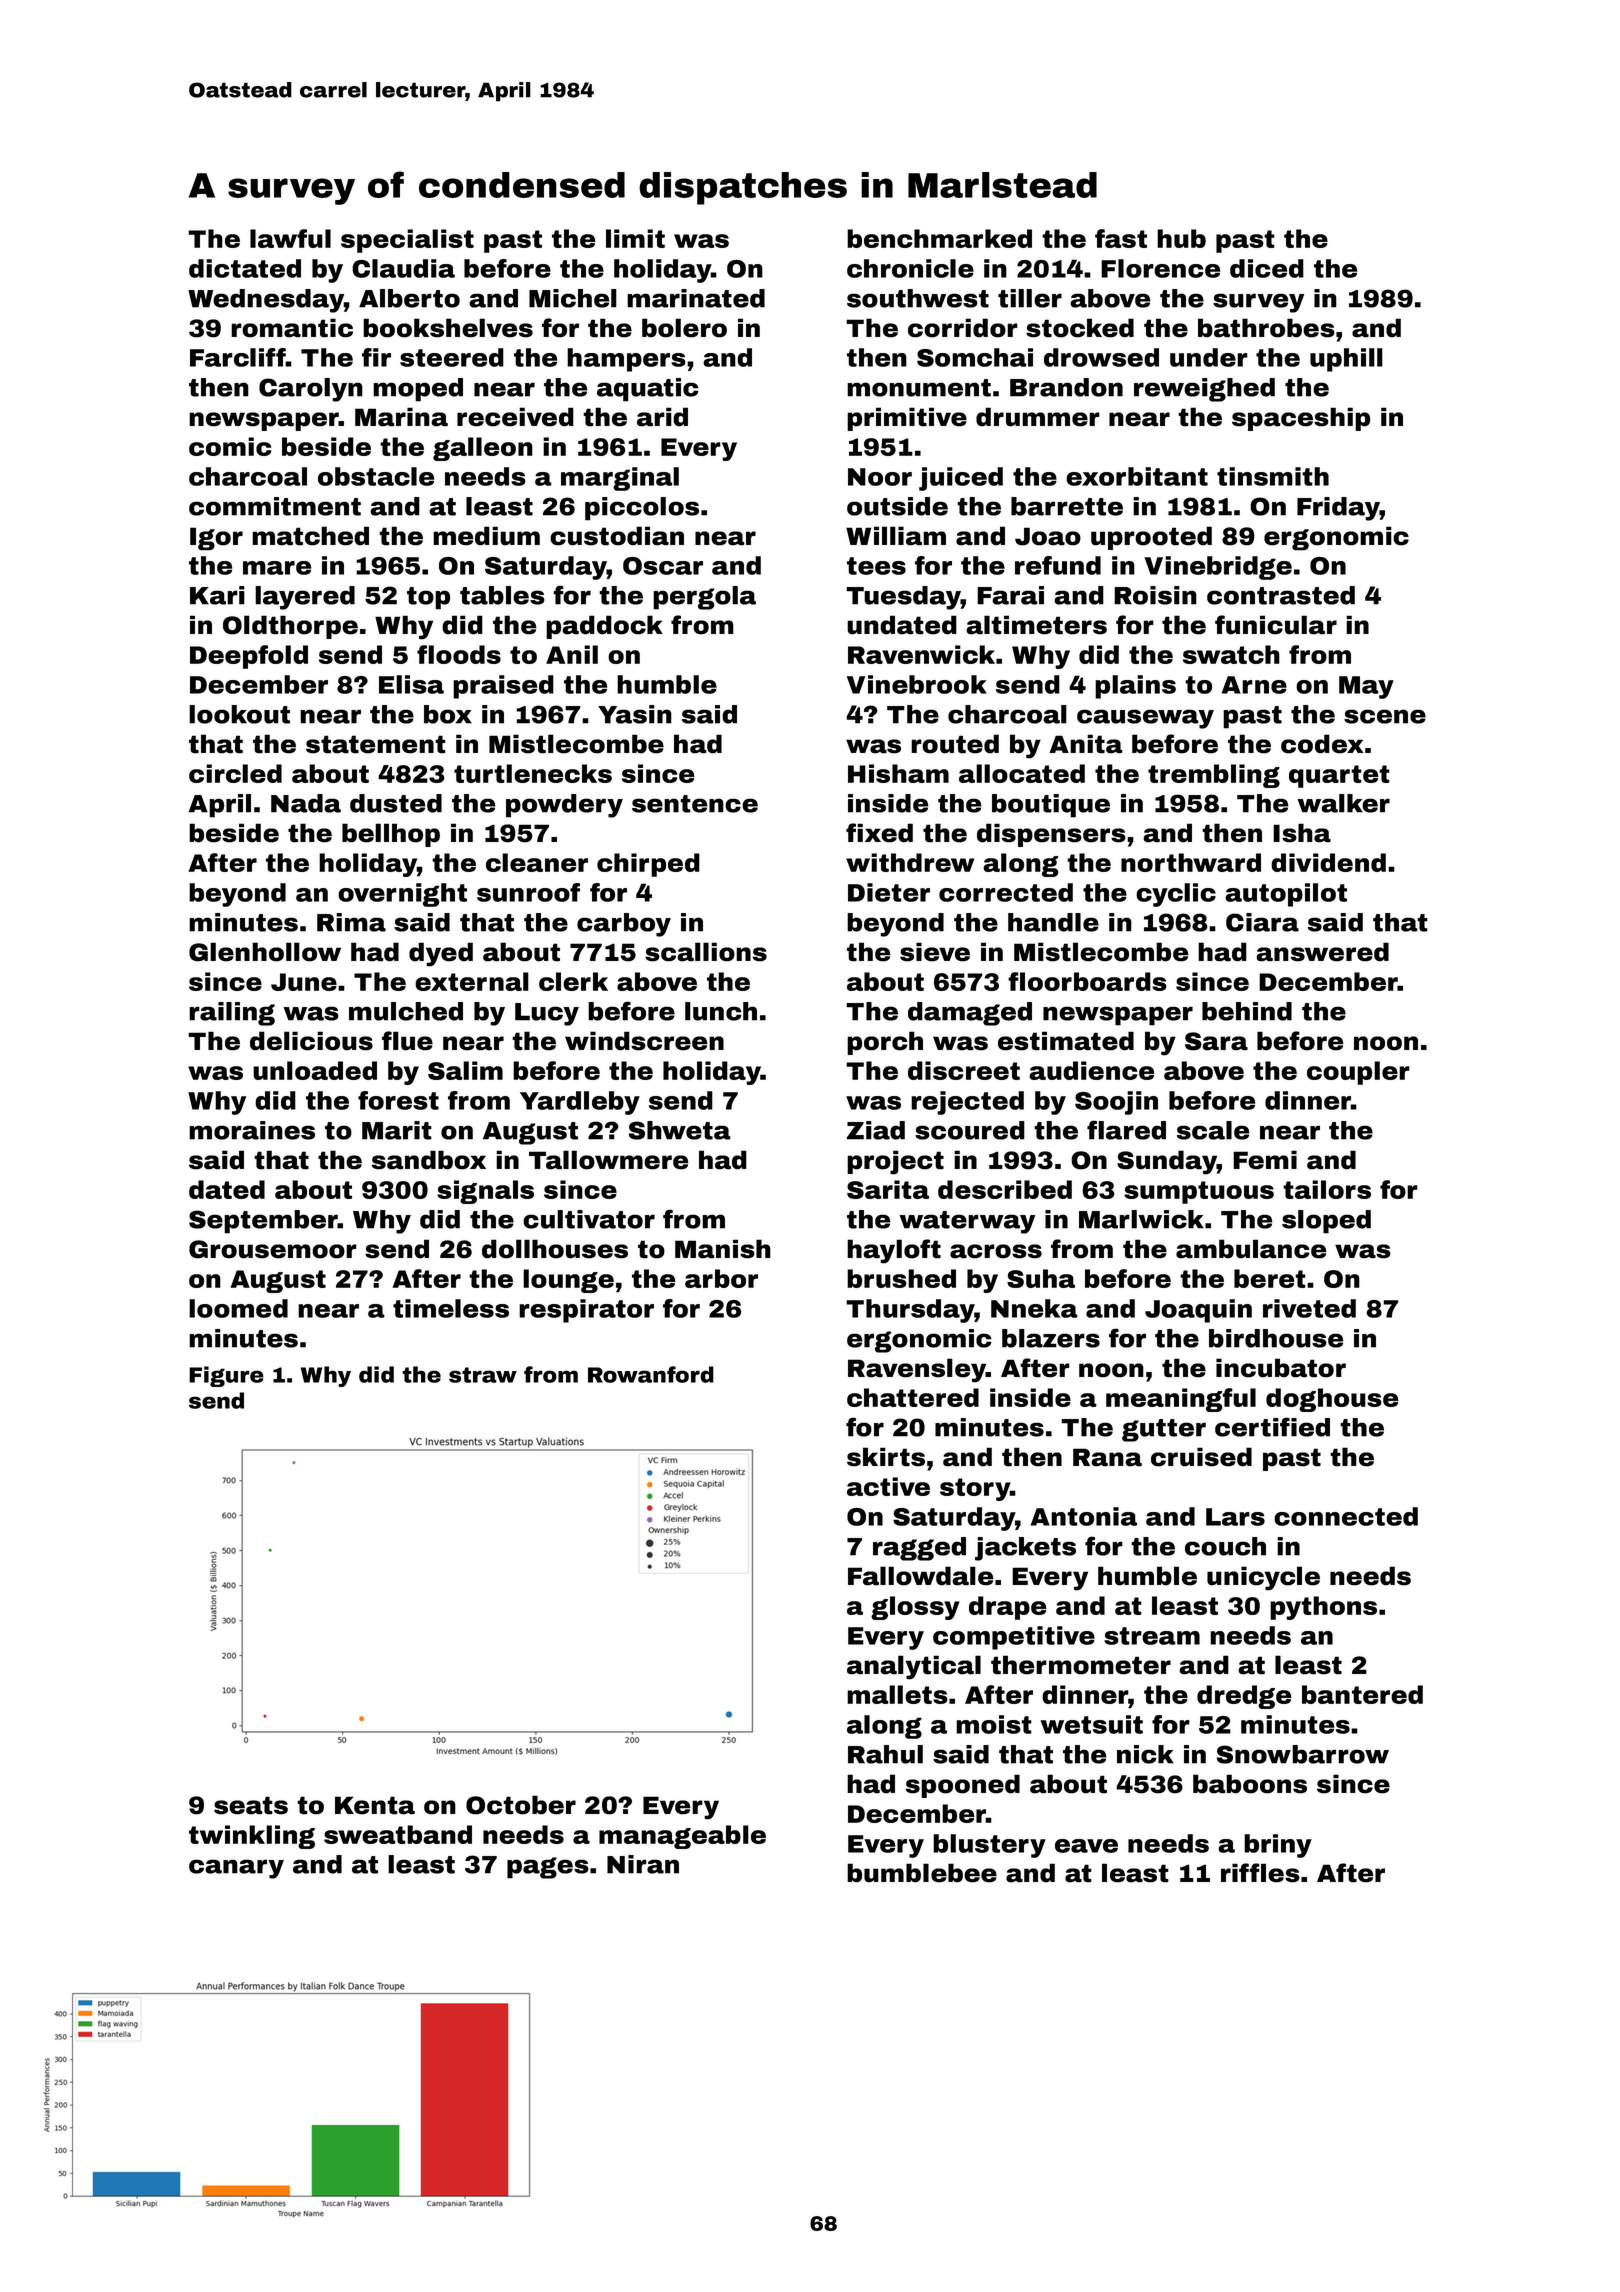 This document has width=1620, height=2292. I want to click on medium, so click(486, 536).
